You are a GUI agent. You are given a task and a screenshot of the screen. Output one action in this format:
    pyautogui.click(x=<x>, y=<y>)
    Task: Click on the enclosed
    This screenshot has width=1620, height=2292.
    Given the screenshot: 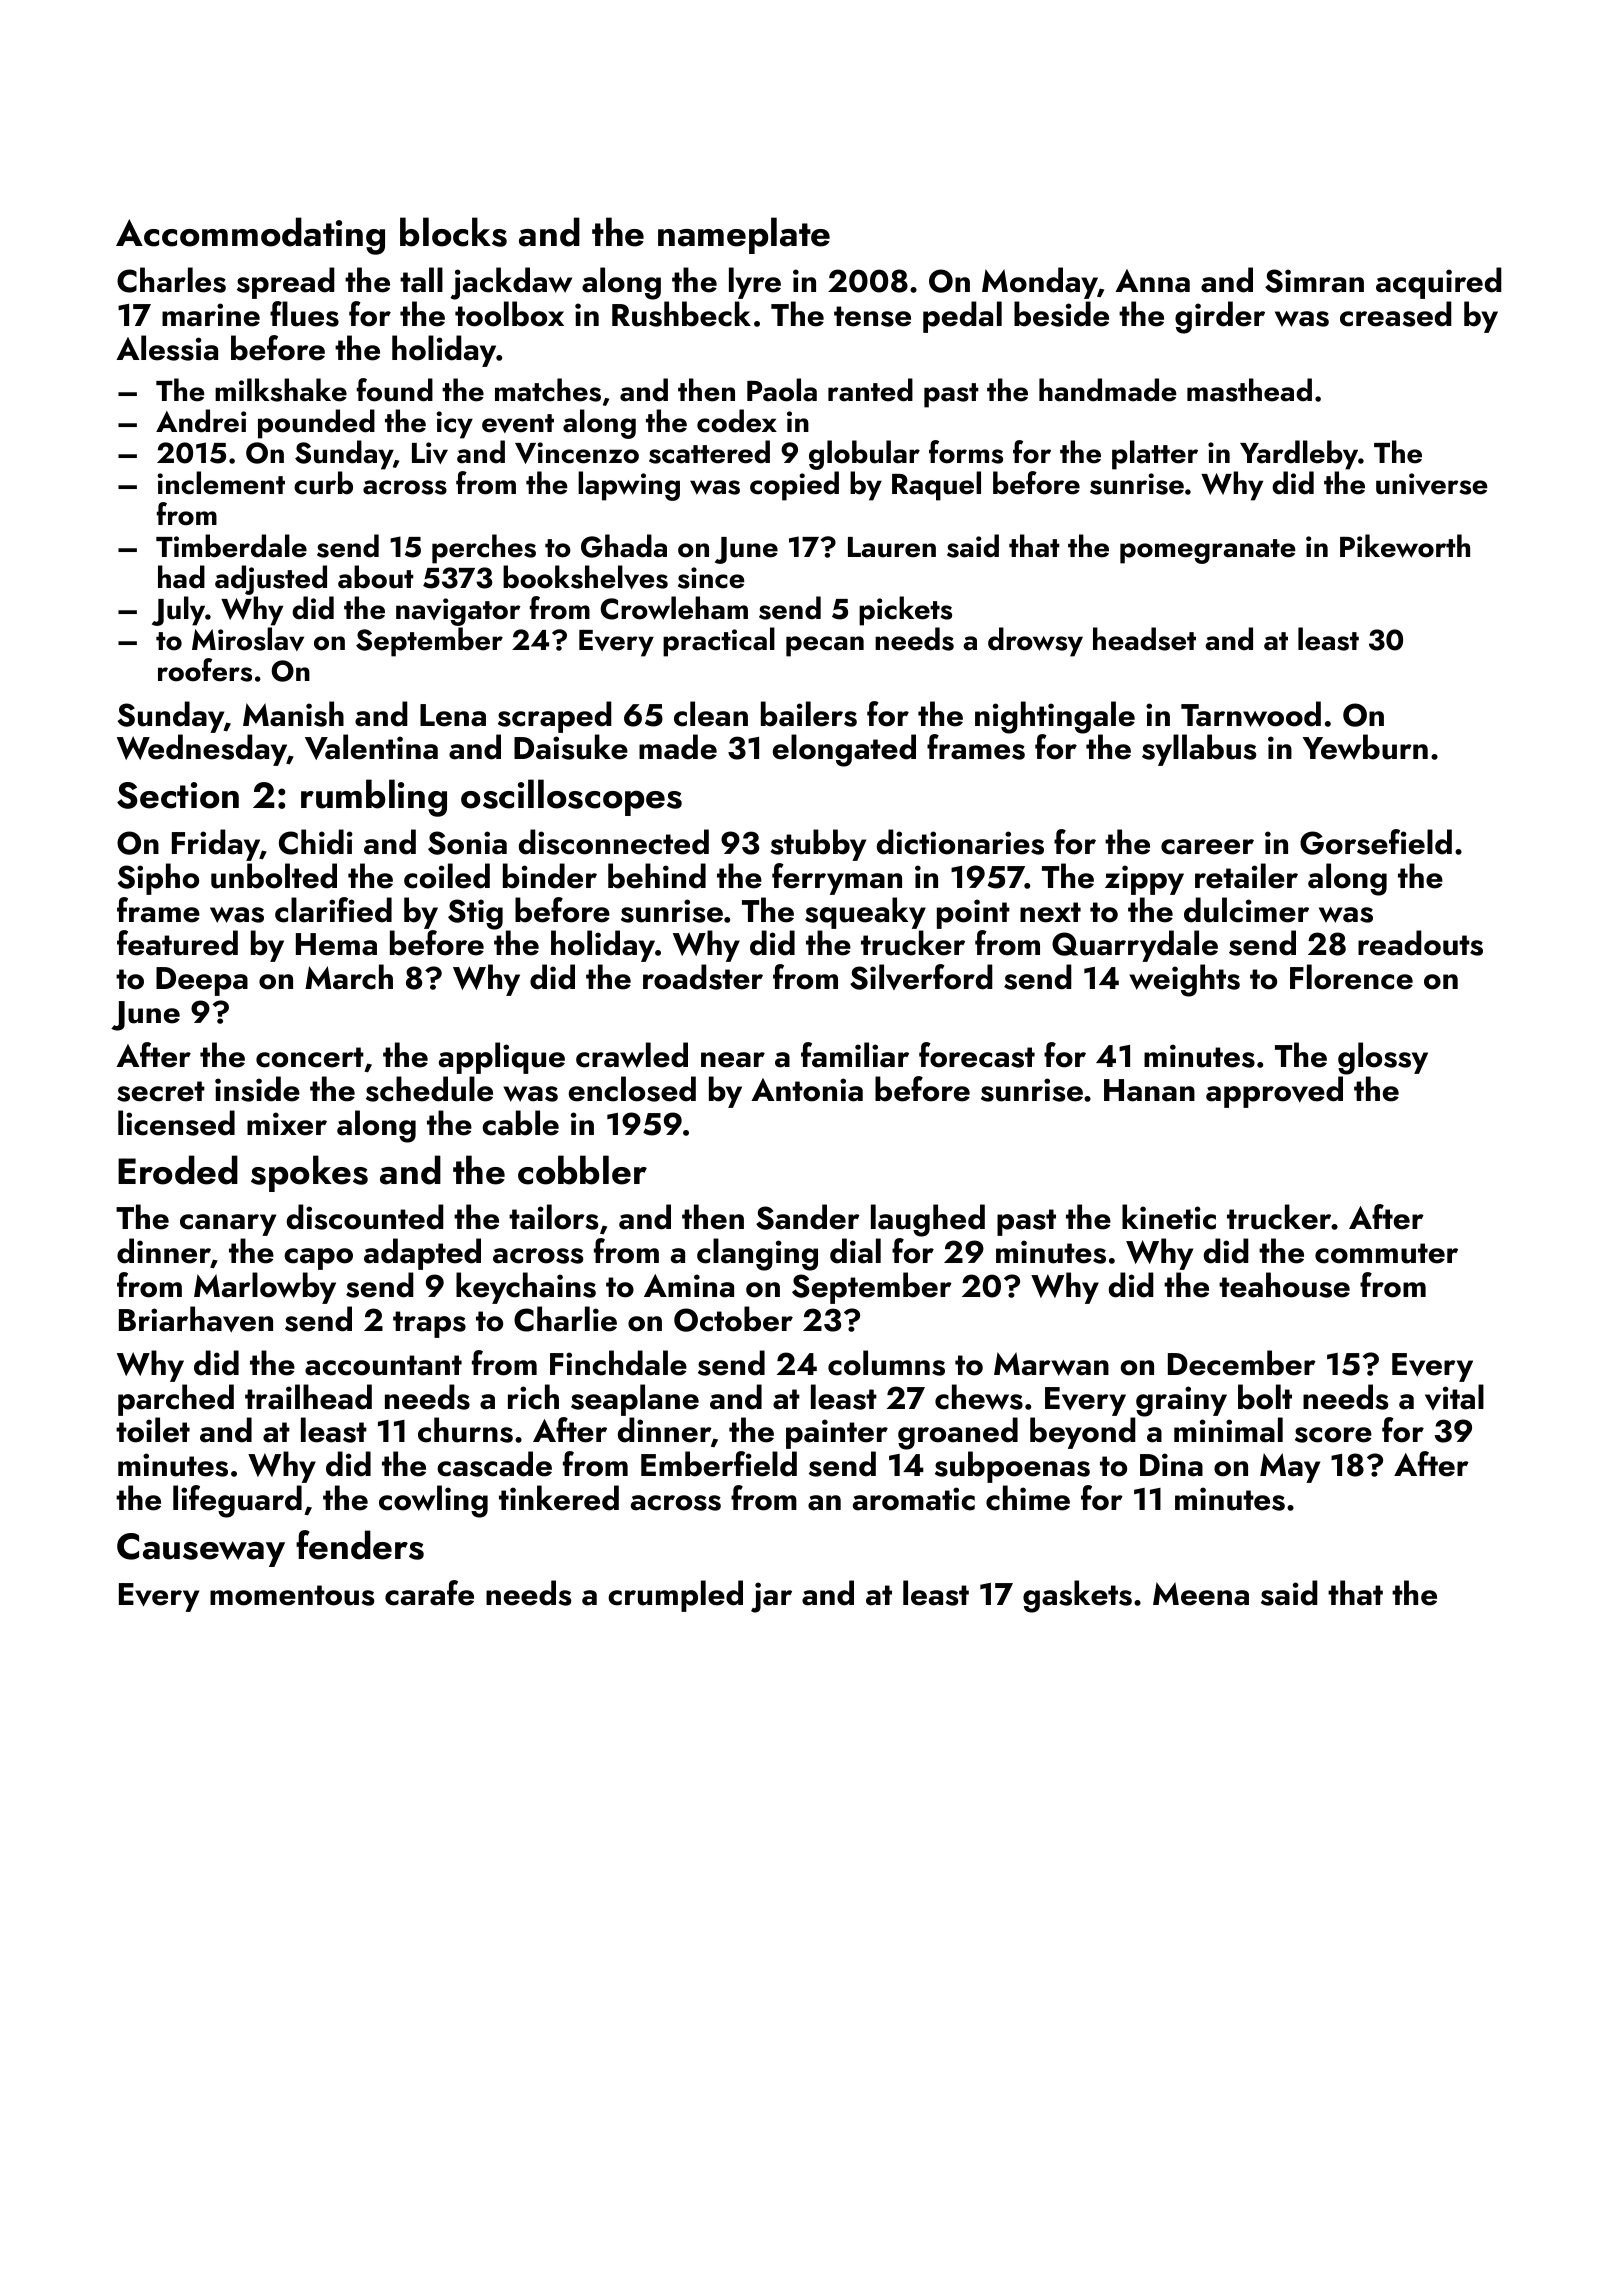 What is the action you would take?
    pyautogui.click(x=632, y=1089)
